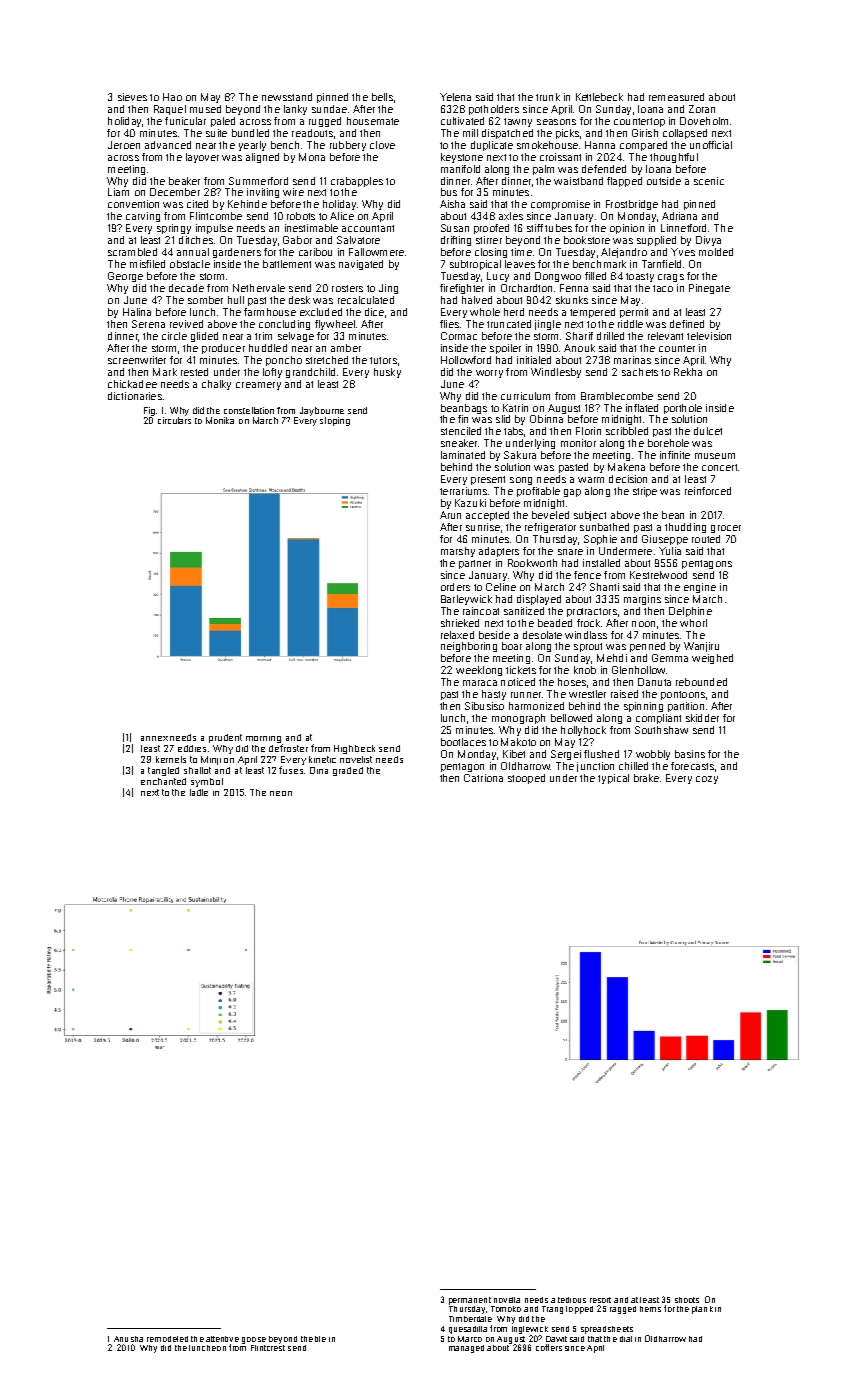 Image resolution: width=849 pixels, height=1400 pixels. I want to click on tedious, so click(572, 1300).
